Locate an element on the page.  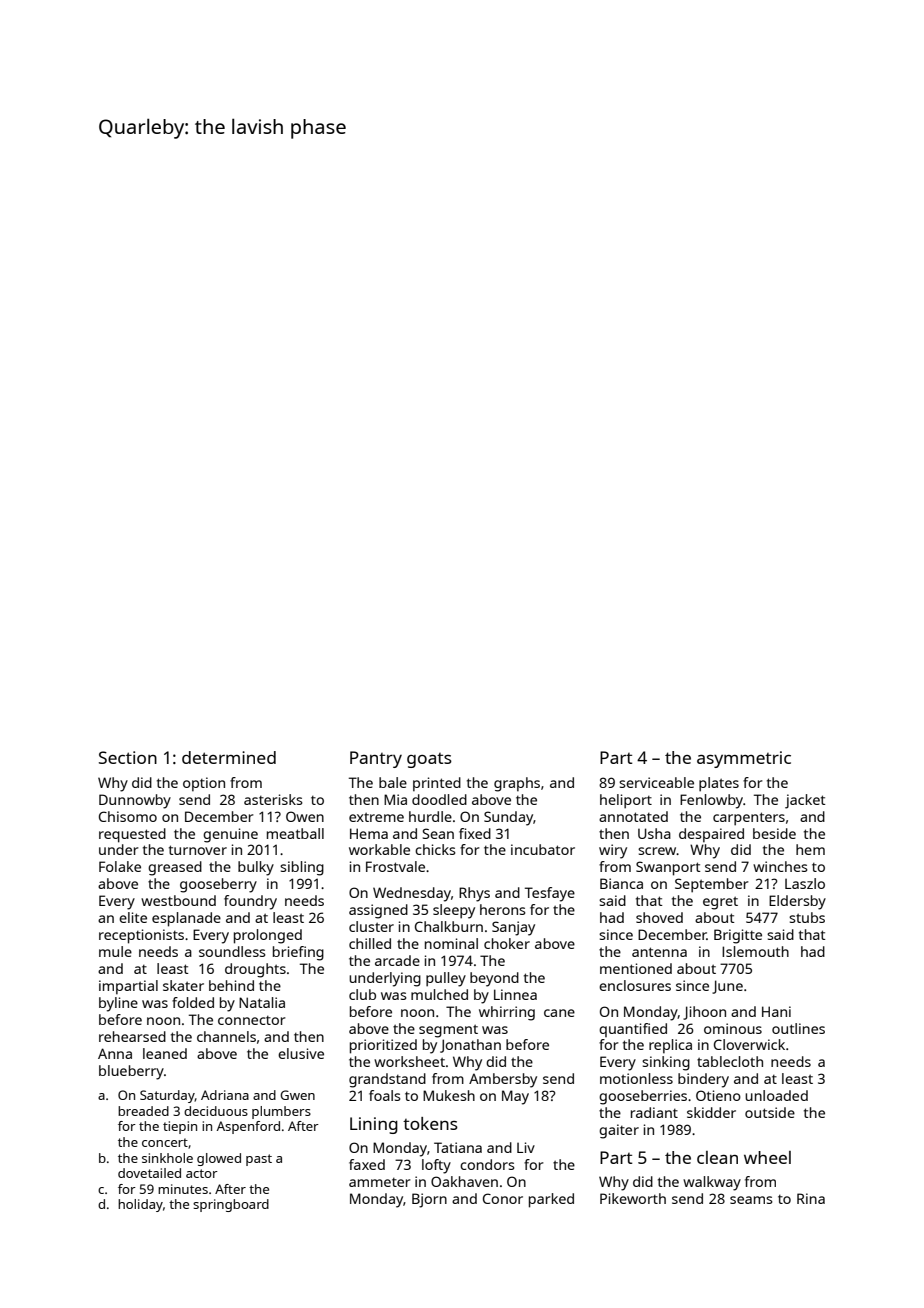
mule is located at coordinates (115, 951).
